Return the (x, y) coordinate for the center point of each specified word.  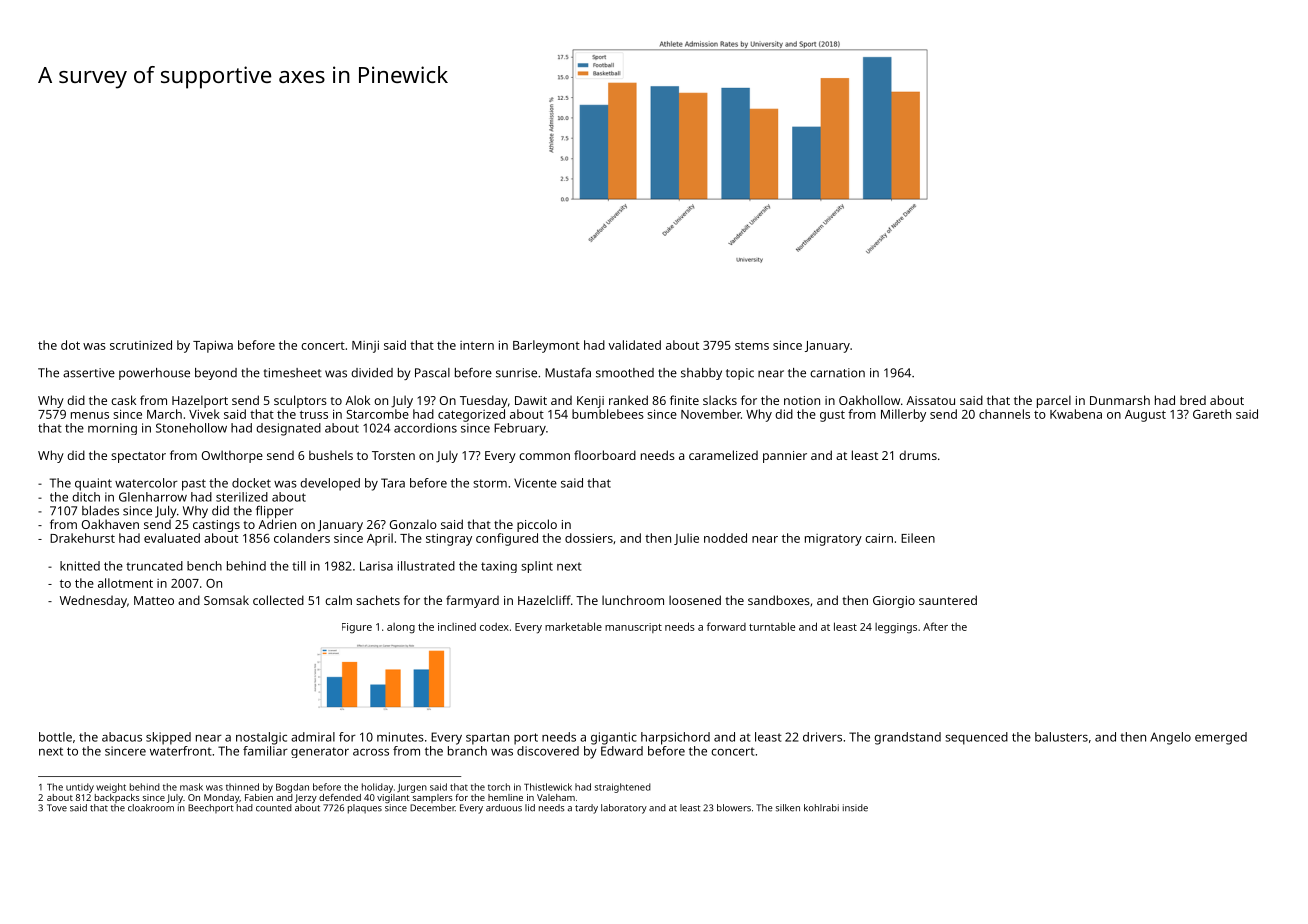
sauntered (948, 600)
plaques (365, 809)
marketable (573, 626)
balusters (1061, 737)
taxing (499, 567)
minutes (400, 737)
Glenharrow (153, 497)
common (544, 456)
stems (752, 346)
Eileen (918, 538)
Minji (365, 346)
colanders (302, 538)
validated (634, 345)
